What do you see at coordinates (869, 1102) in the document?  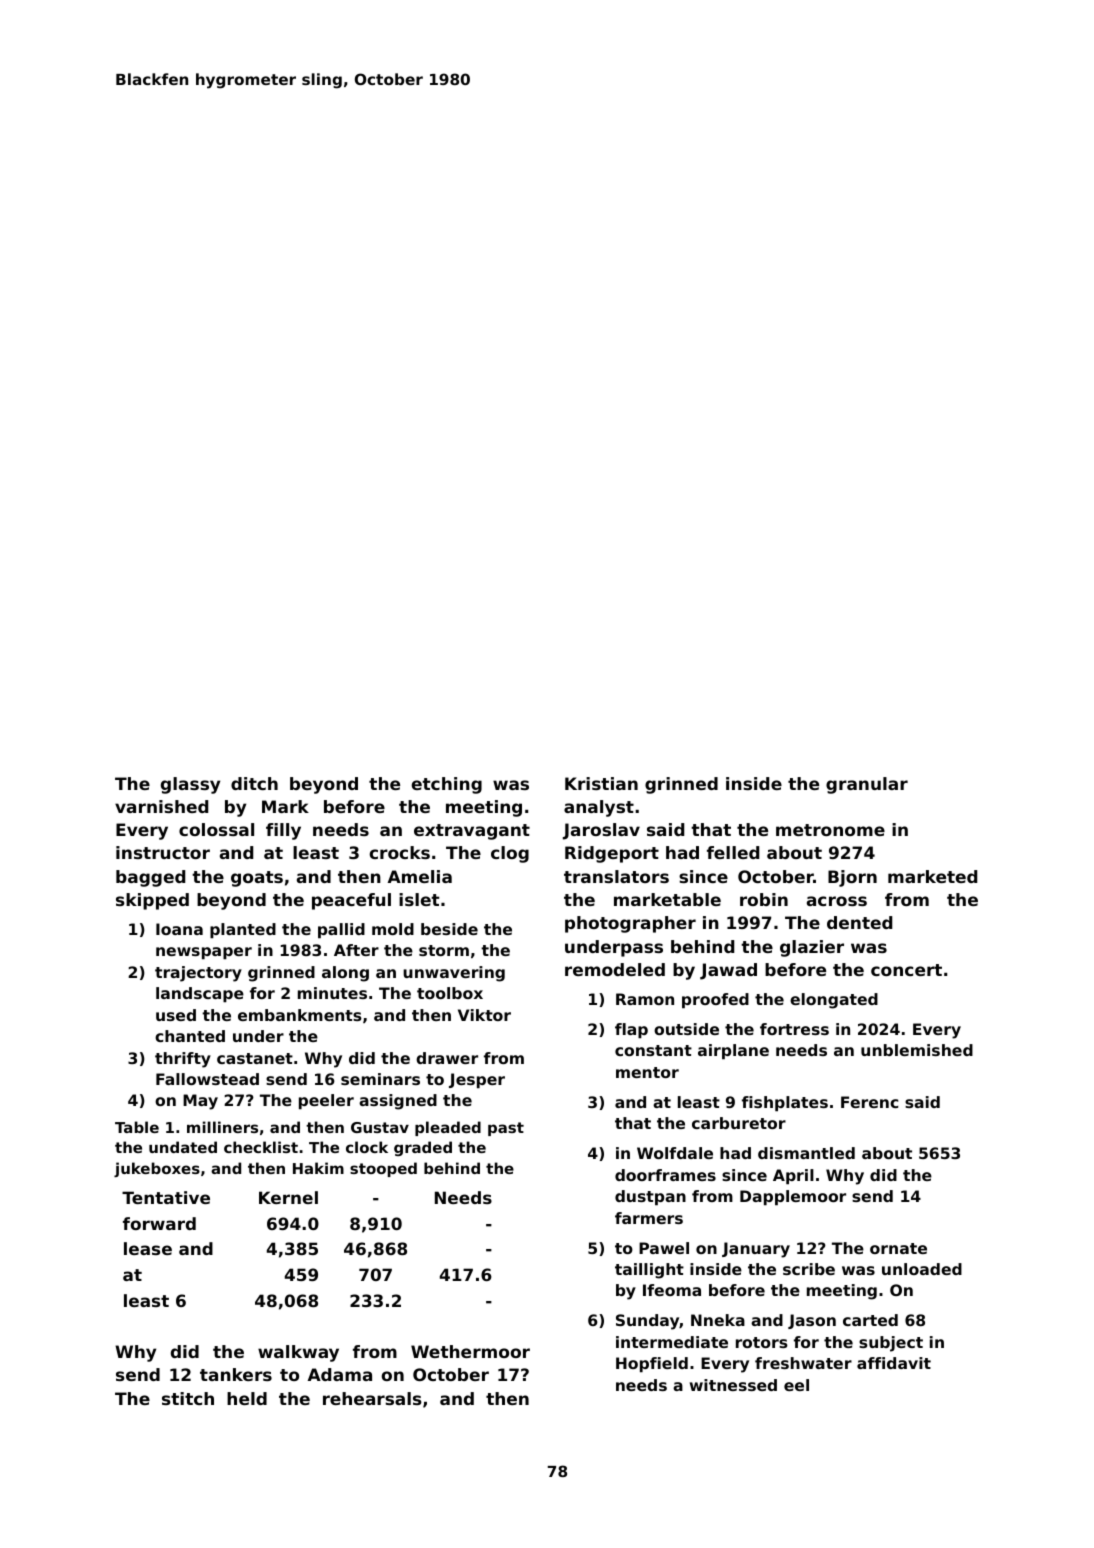 I see `Ferenc` at bounding box center [869, 1102].
